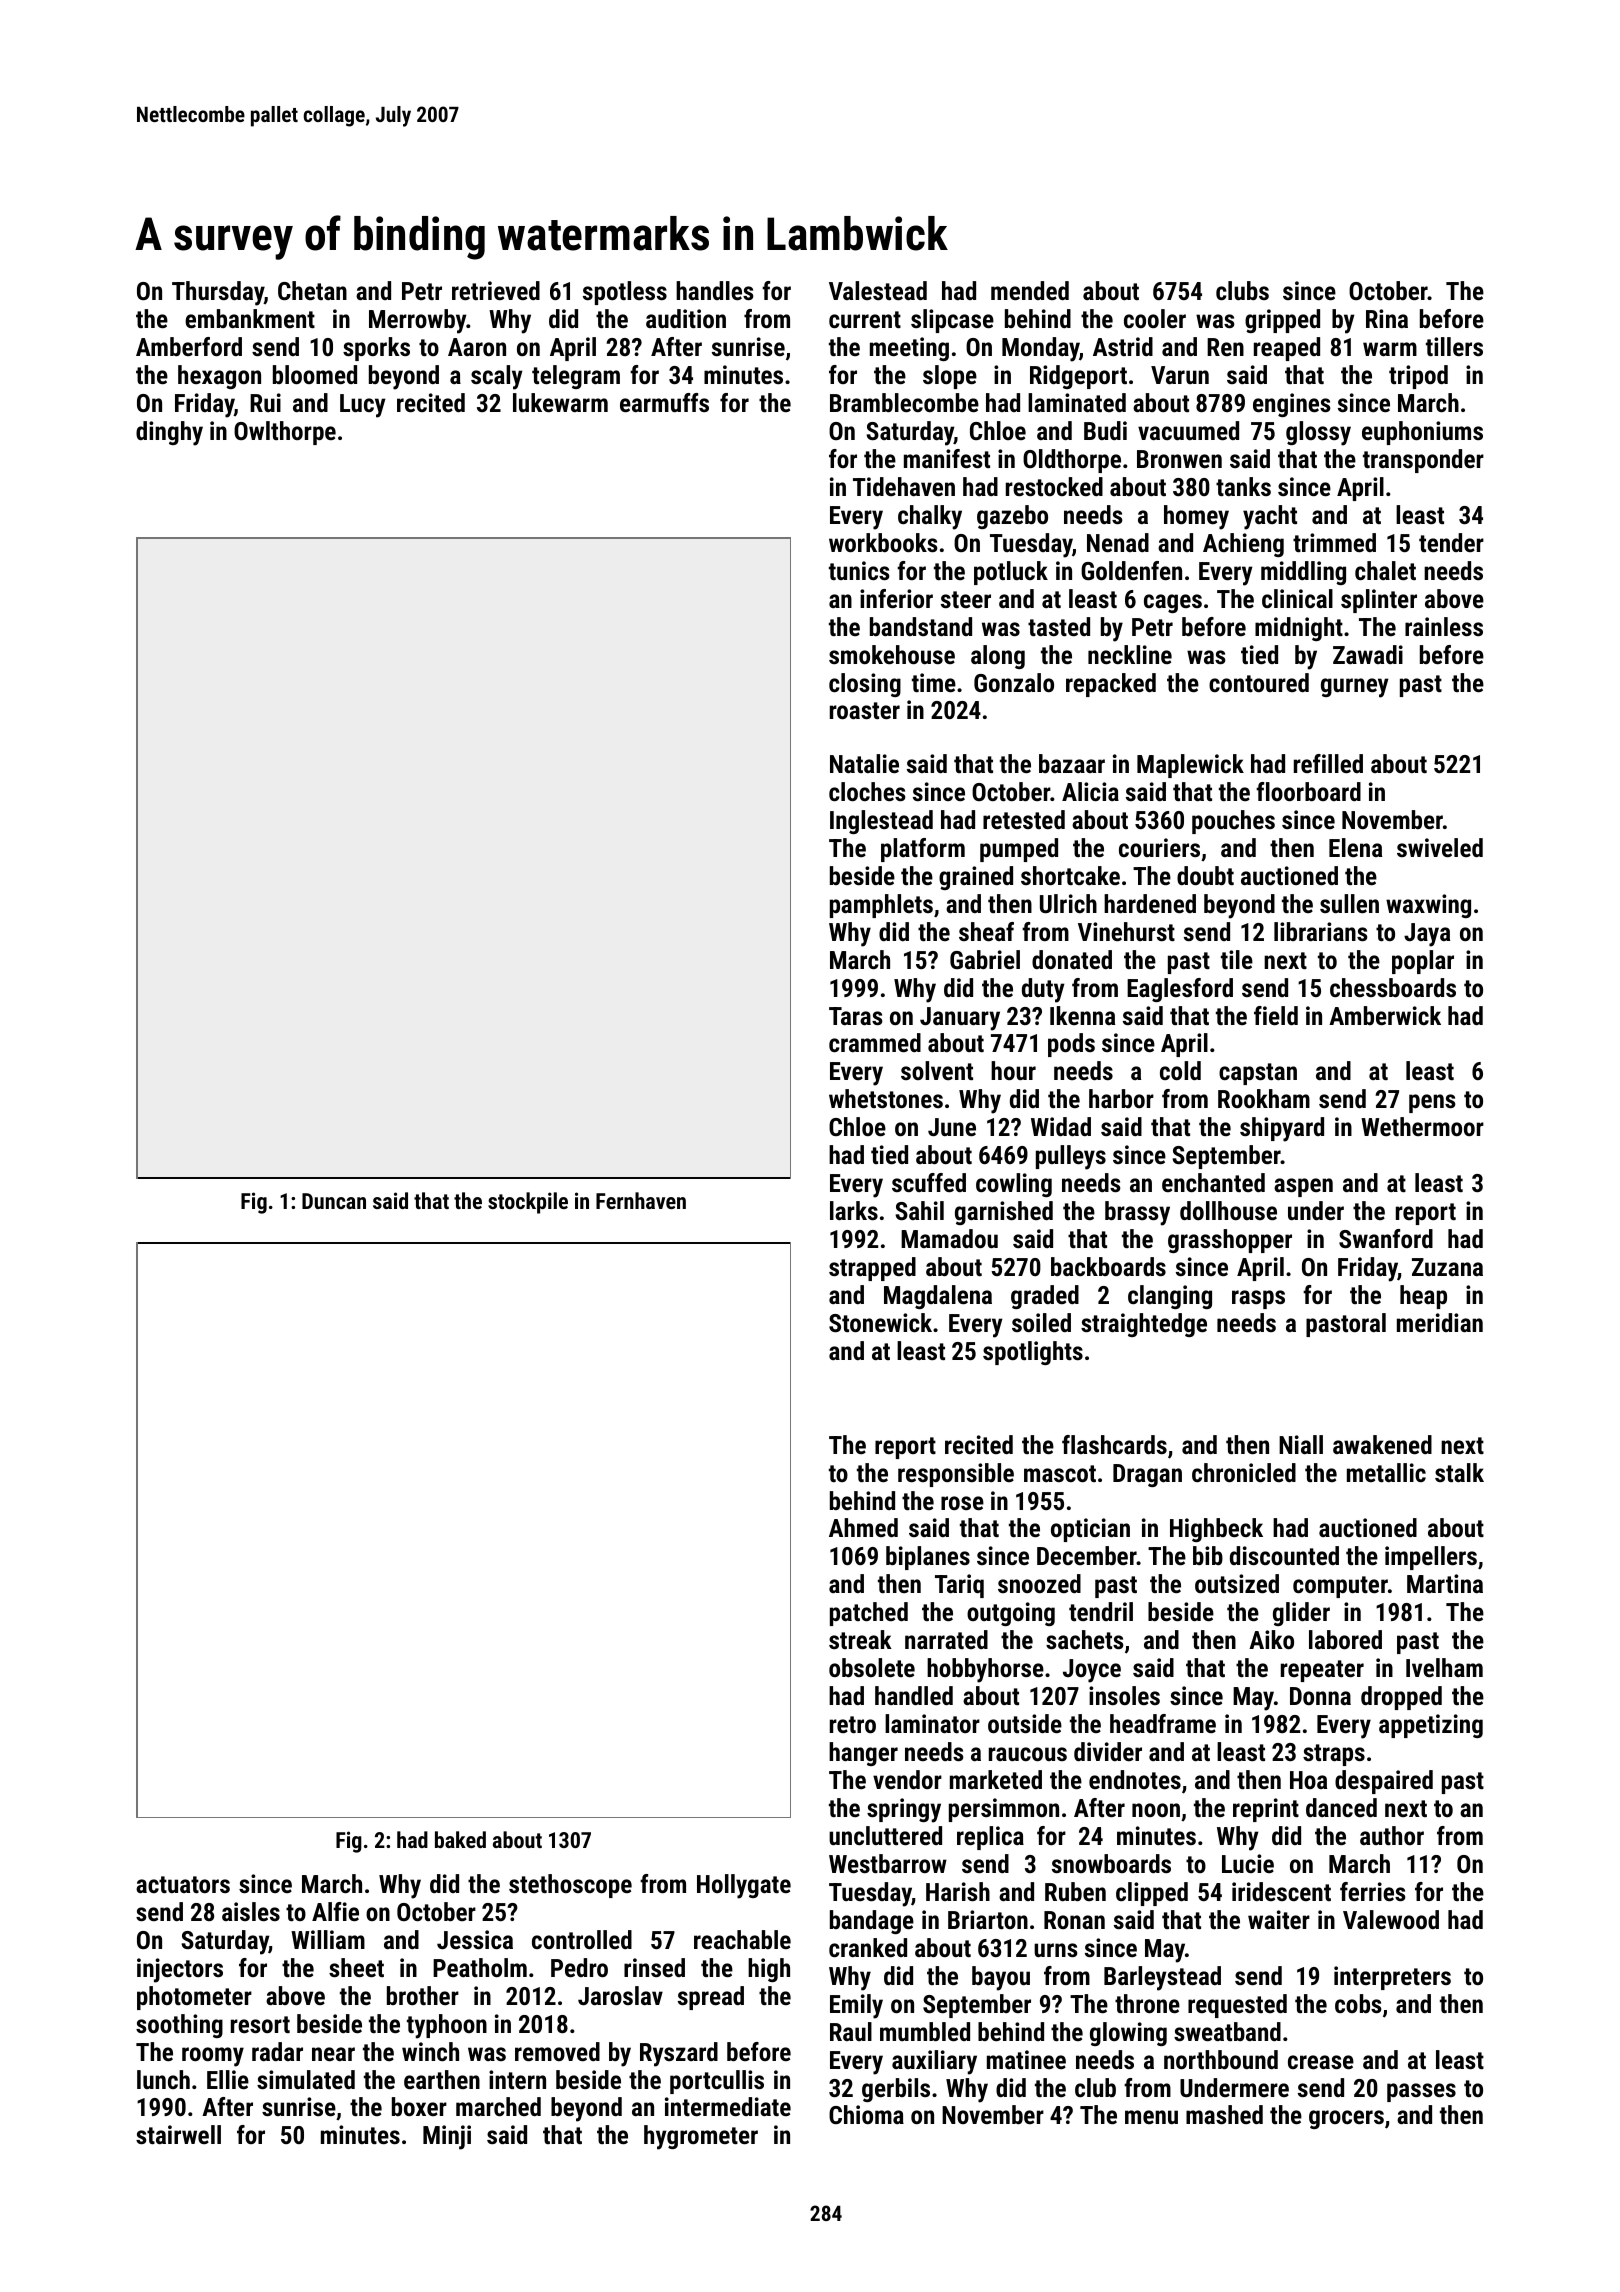 The image size is (1620, 2292). I want to click on Owlthorpe, so click(285, 433).
